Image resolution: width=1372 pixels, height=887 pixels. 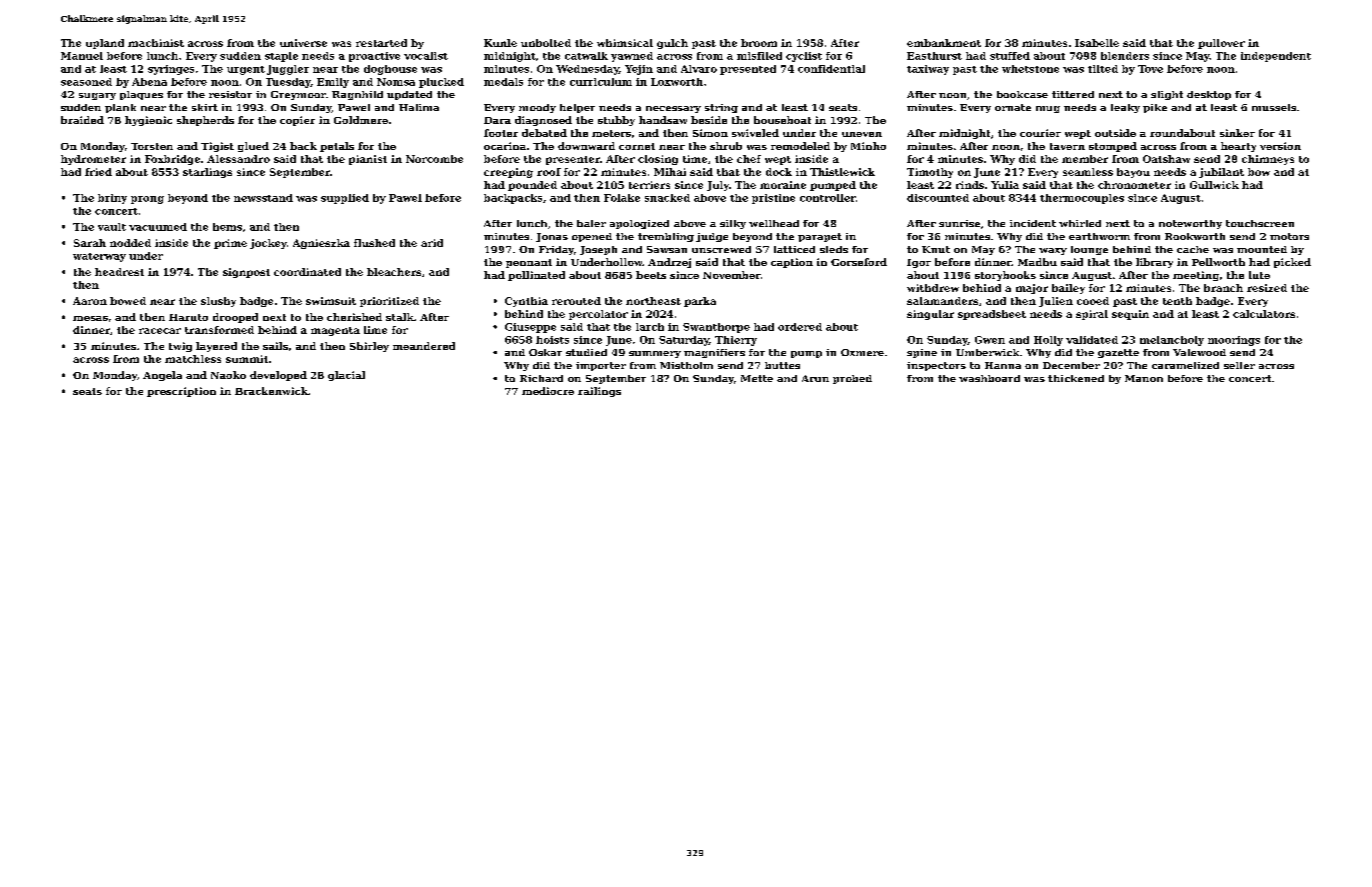 What do you see at coordinates (545, 352) in the document?
I see `Oskar` at bounding box center [545, 352].
